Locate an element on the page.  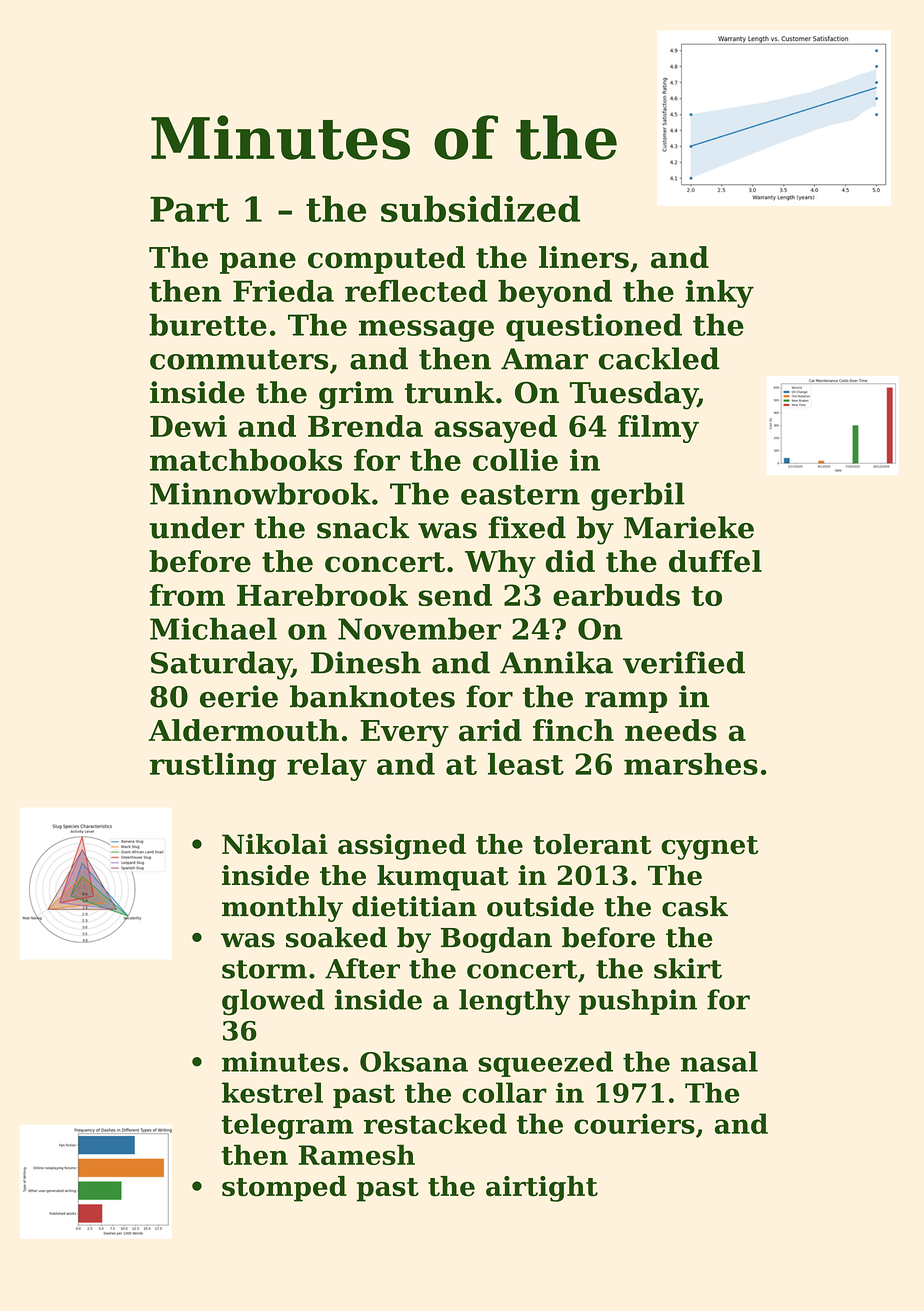
dietitian is located at coordinates (414, 906).
